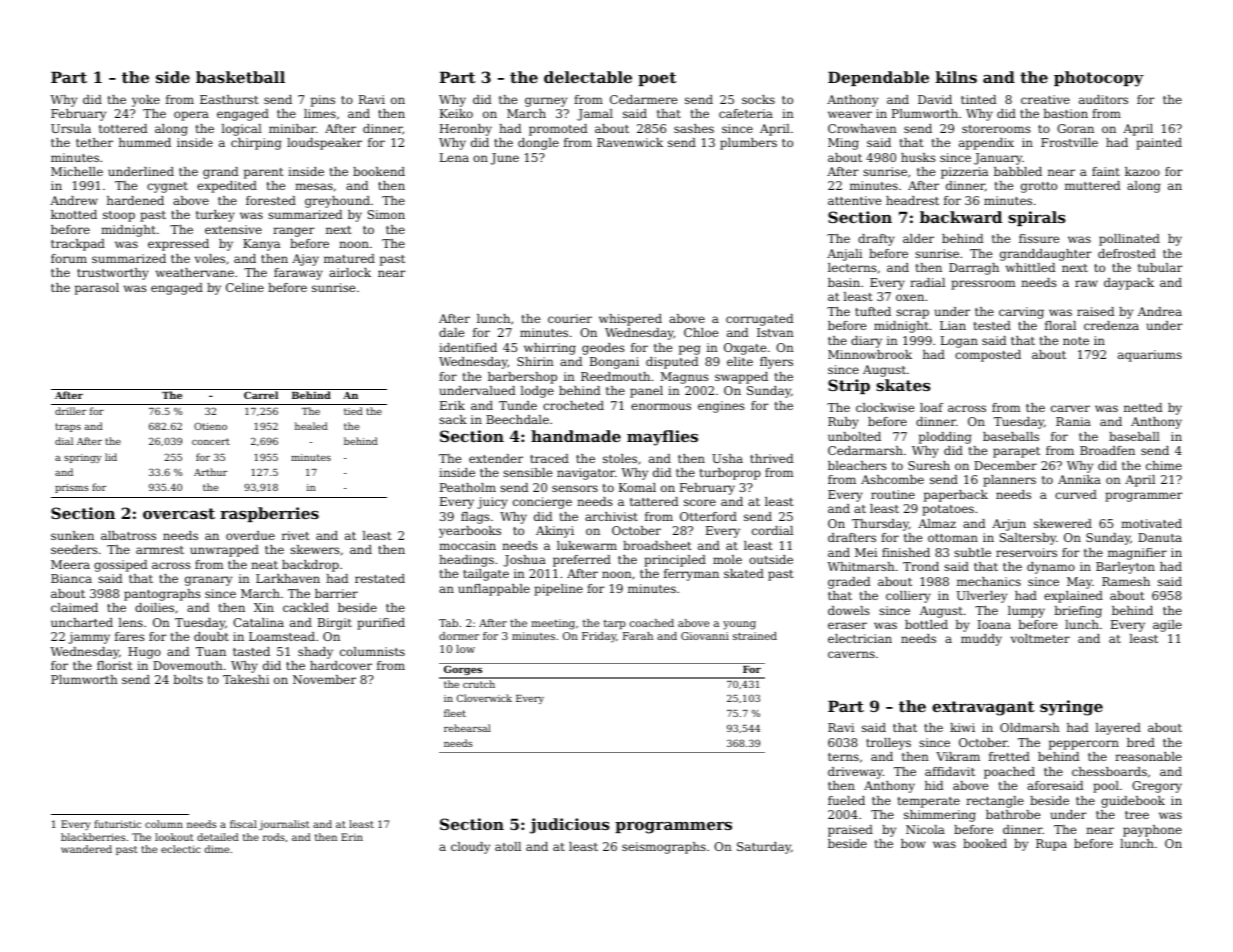 The height and width of the screenshot is (952, 1233). Describe the element at coordinates (218, 837) in the screenshot. I see `detailed` at that location.
